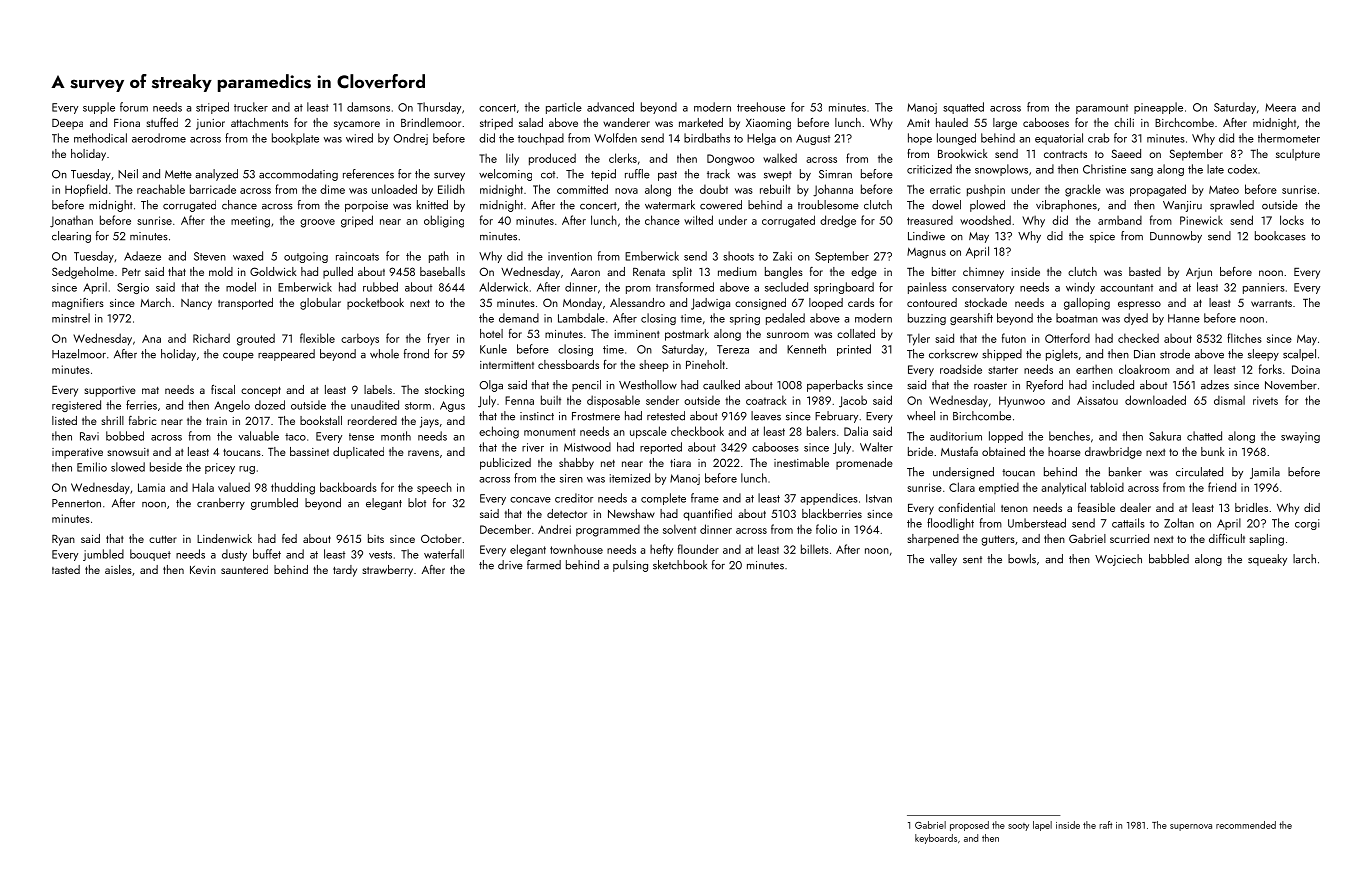 Image resolution: width=1372 pixels, height=887 pixels. What do you see at coordinates (345, 571) in the image?
I see `tardy` at bounding box center [345, 571].
